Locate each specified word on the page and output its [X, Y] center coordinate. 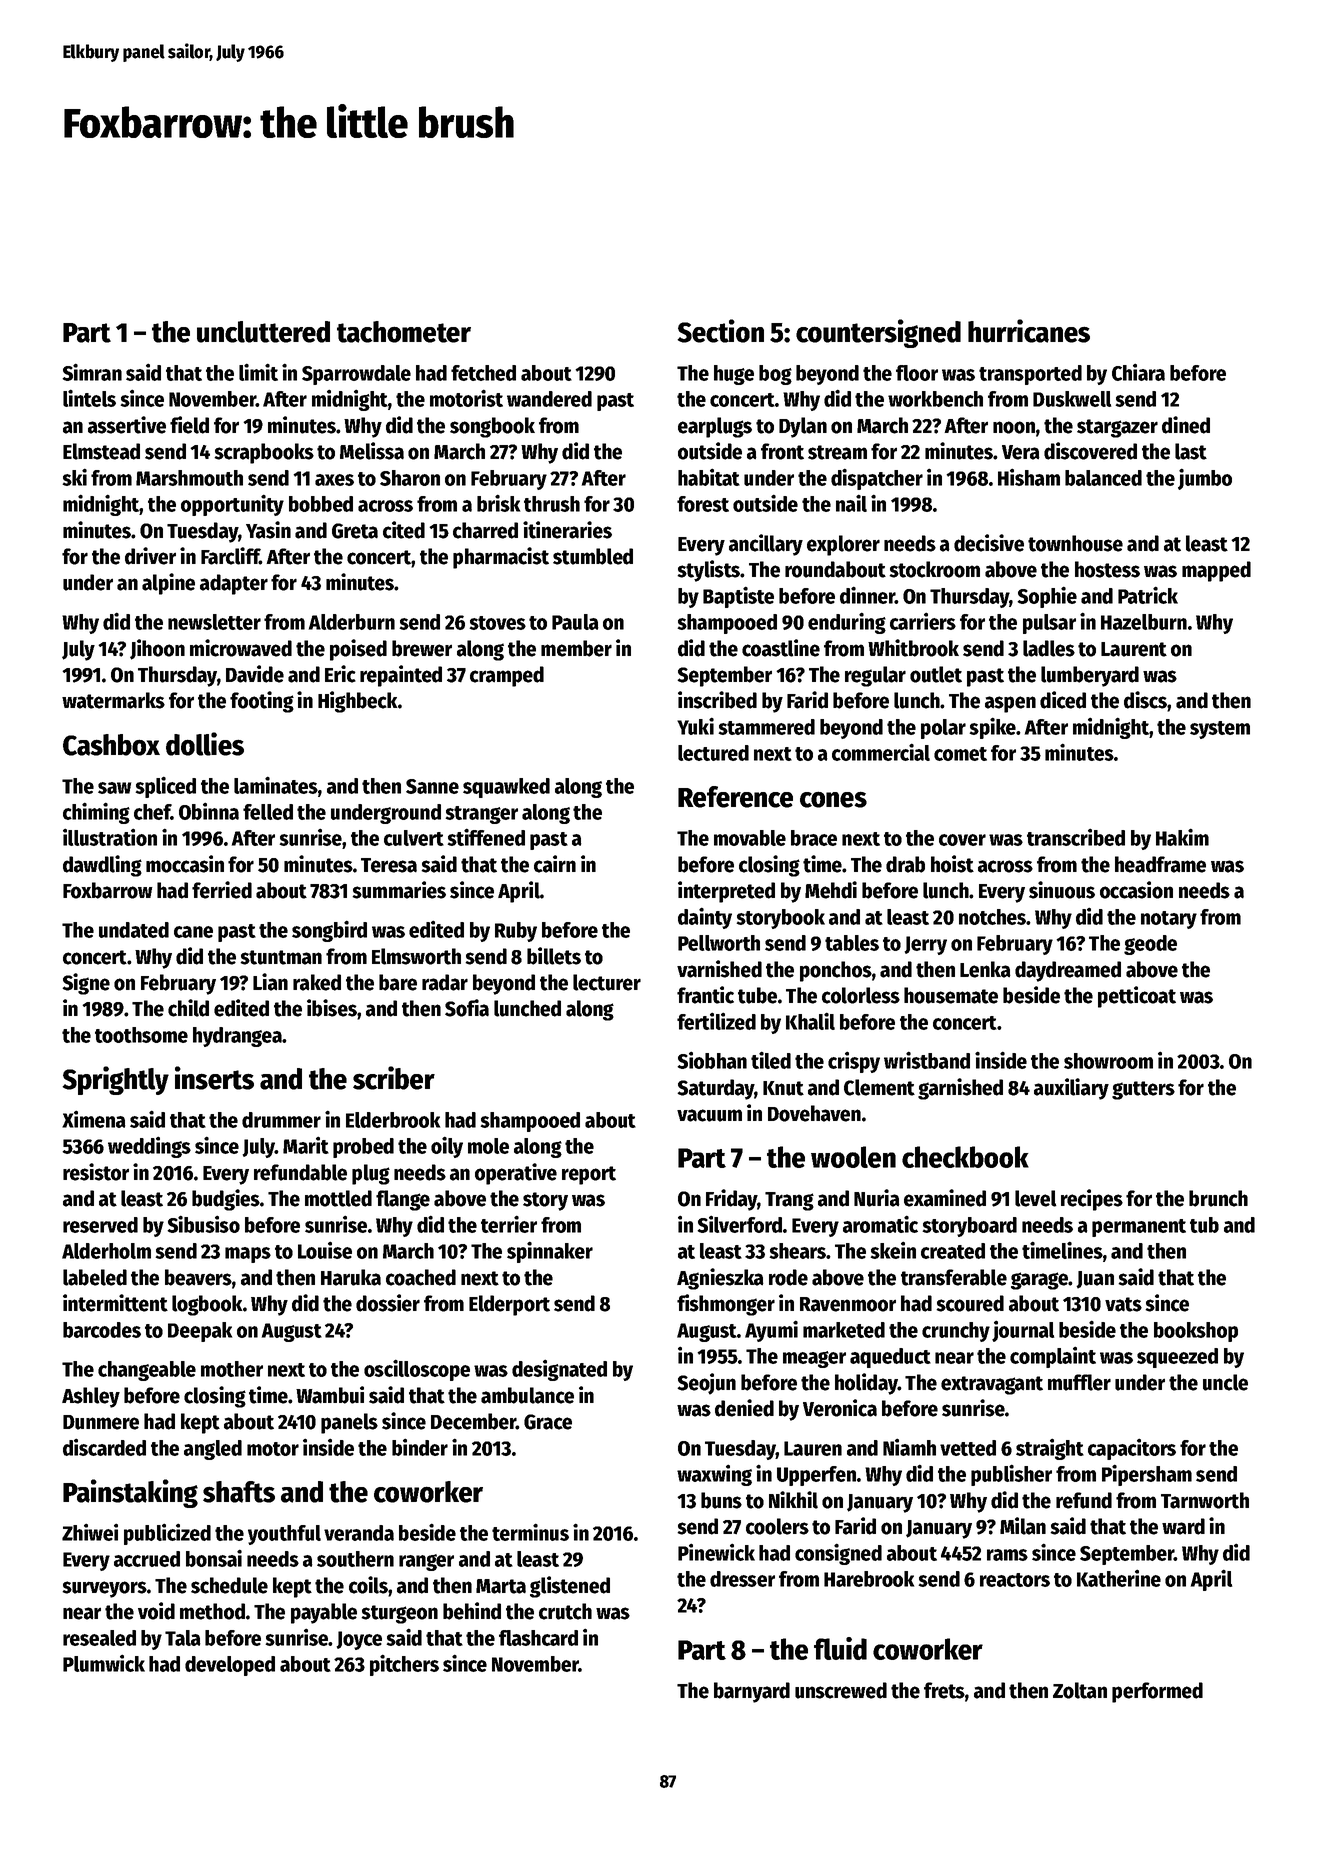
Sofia [467, 1008]
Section [720, 331]
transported [1030, 375]
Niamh [909, 1447]
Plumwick [104, 1663]
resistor [96, 1172]
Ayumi [771, 1331]
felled [268, 812]
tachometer [404, 332]
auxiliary [1071, 1089]
